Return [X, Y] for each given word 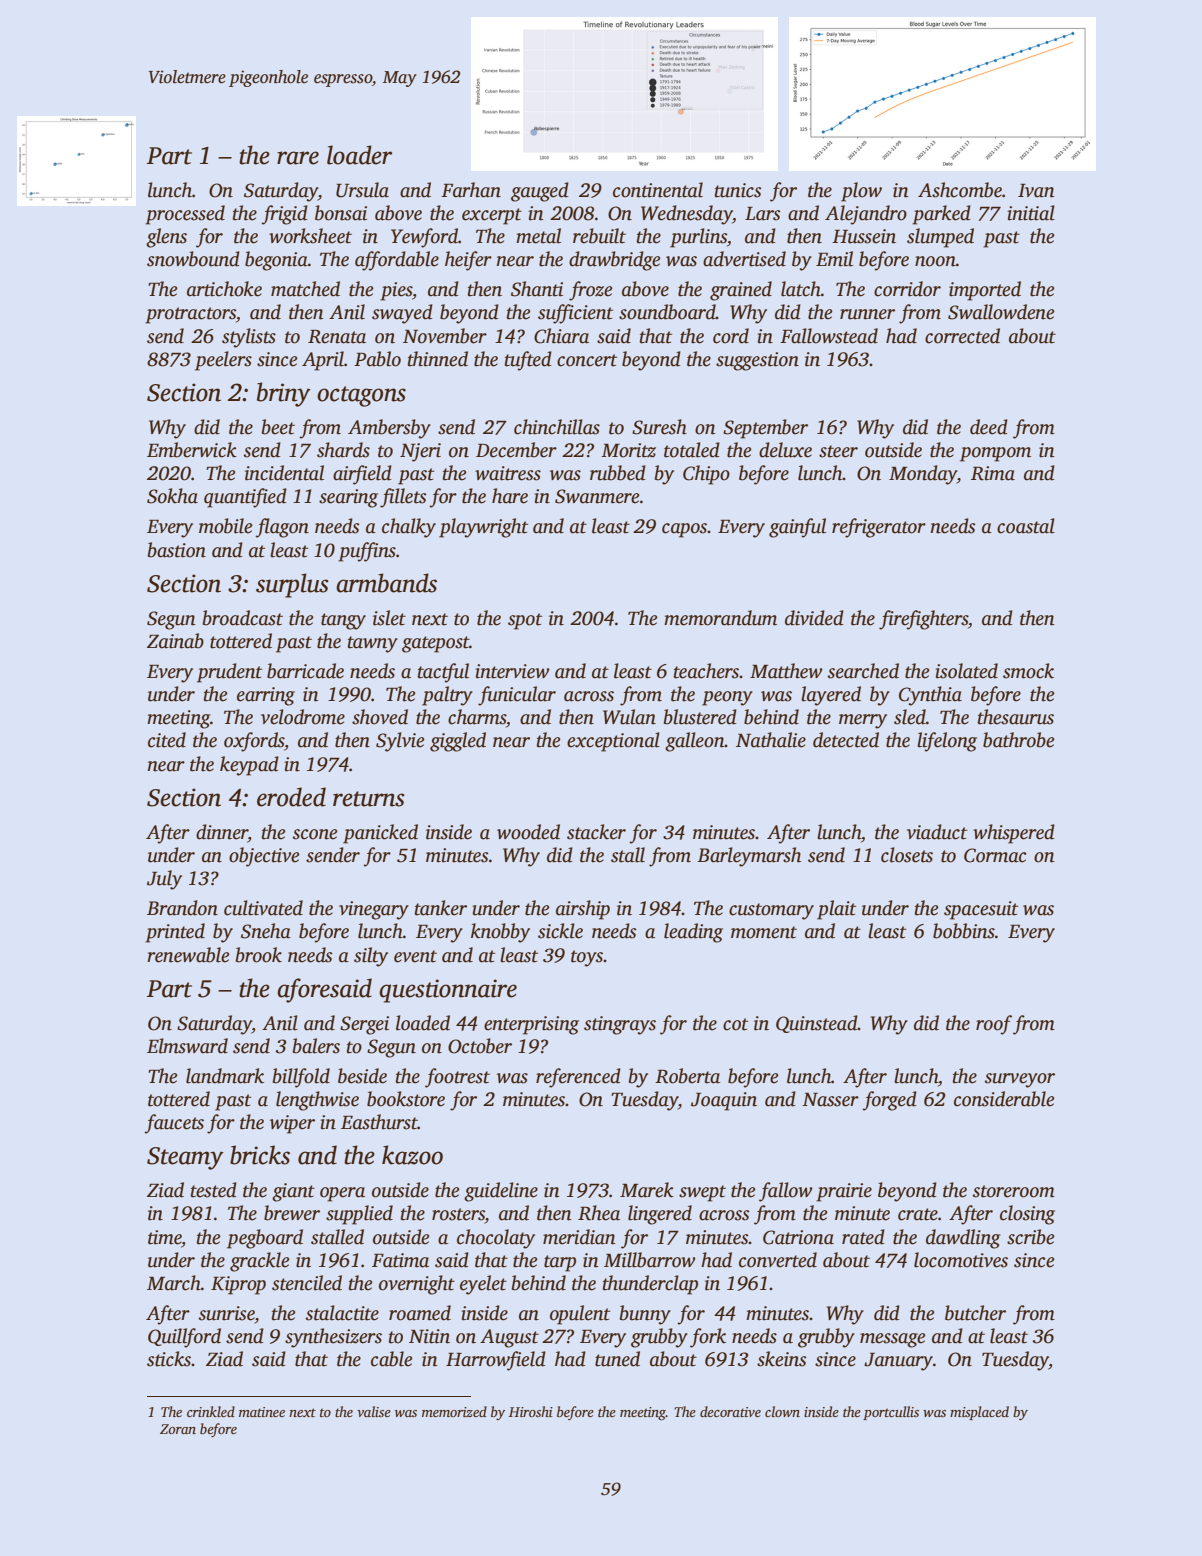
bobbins [964, 931]
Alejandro [866, 215]
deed [989, 427]
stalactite [342, 1313]
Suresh [659, 427]
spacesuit [981, 910]
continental [658, 190]
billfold [301, 1078]
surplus [292, 585]
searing [348, 498]
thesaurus [1016, 717]
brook [259, 955]
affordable [397, 261]
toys [587, 958]
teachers [707, 671]
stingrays [620, 1025]
